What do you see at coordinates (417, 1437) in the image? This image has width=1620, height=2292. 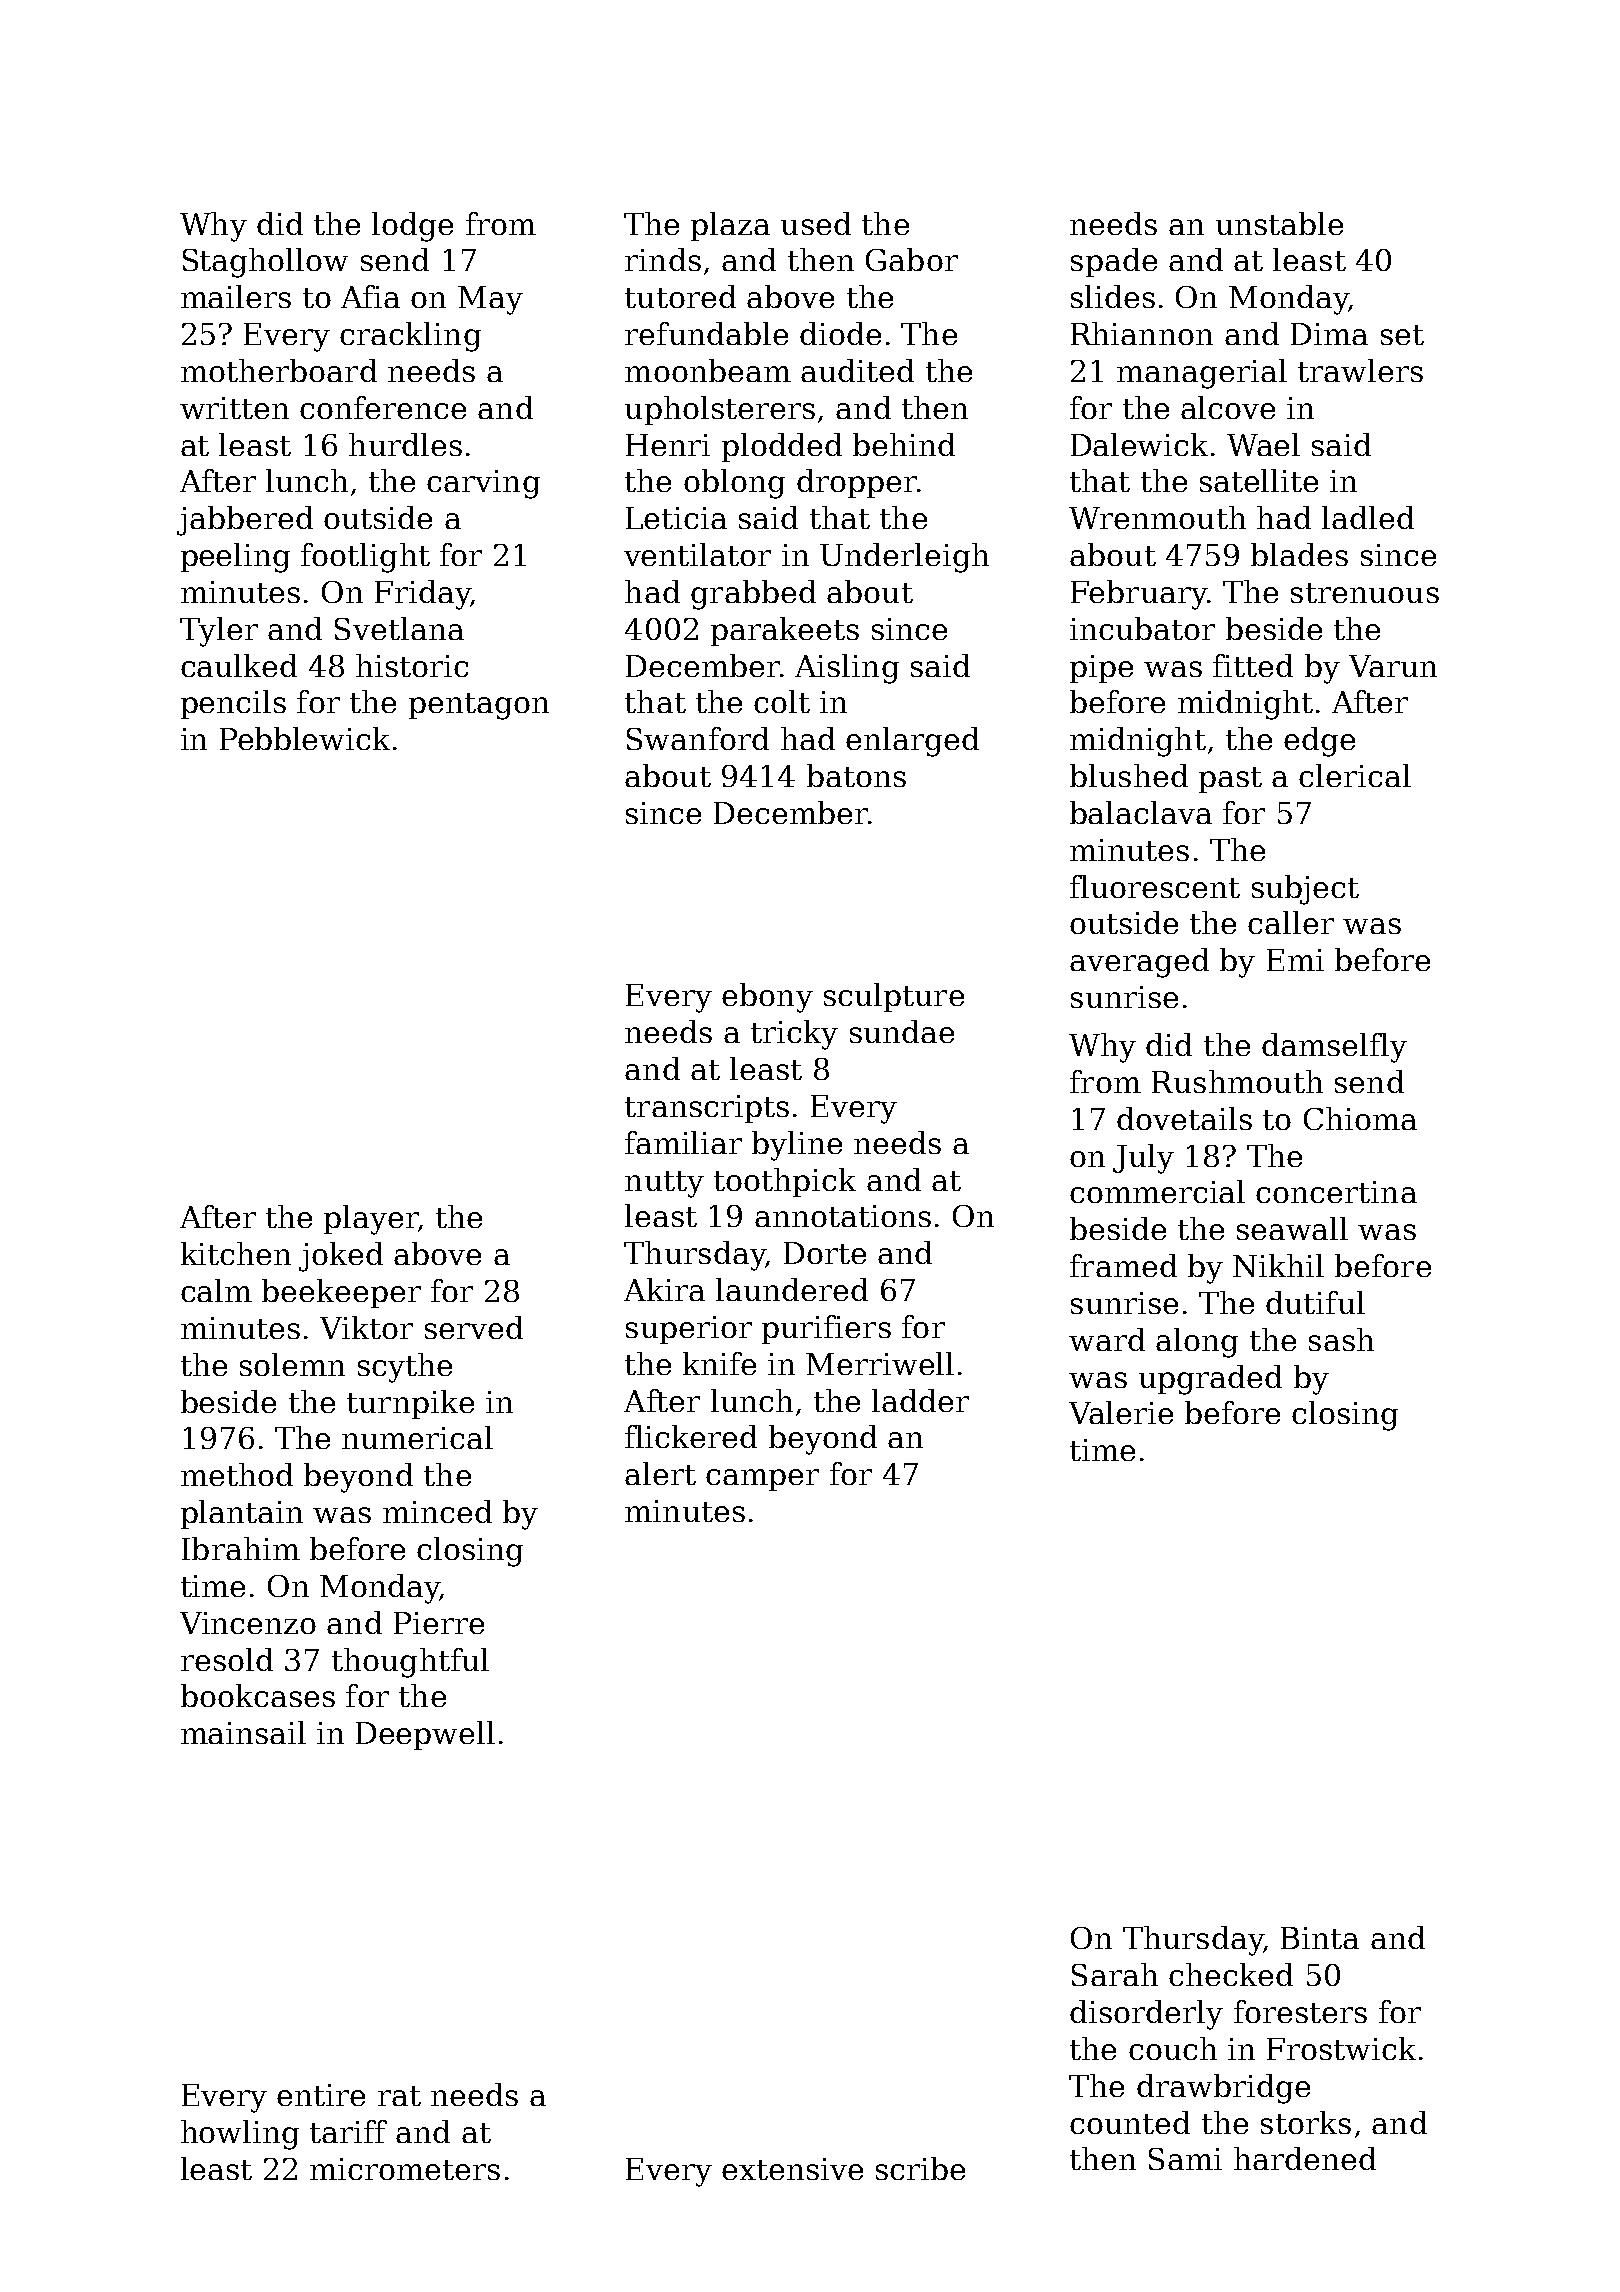 I see `numerical` at bounding box center [417, 1437].
